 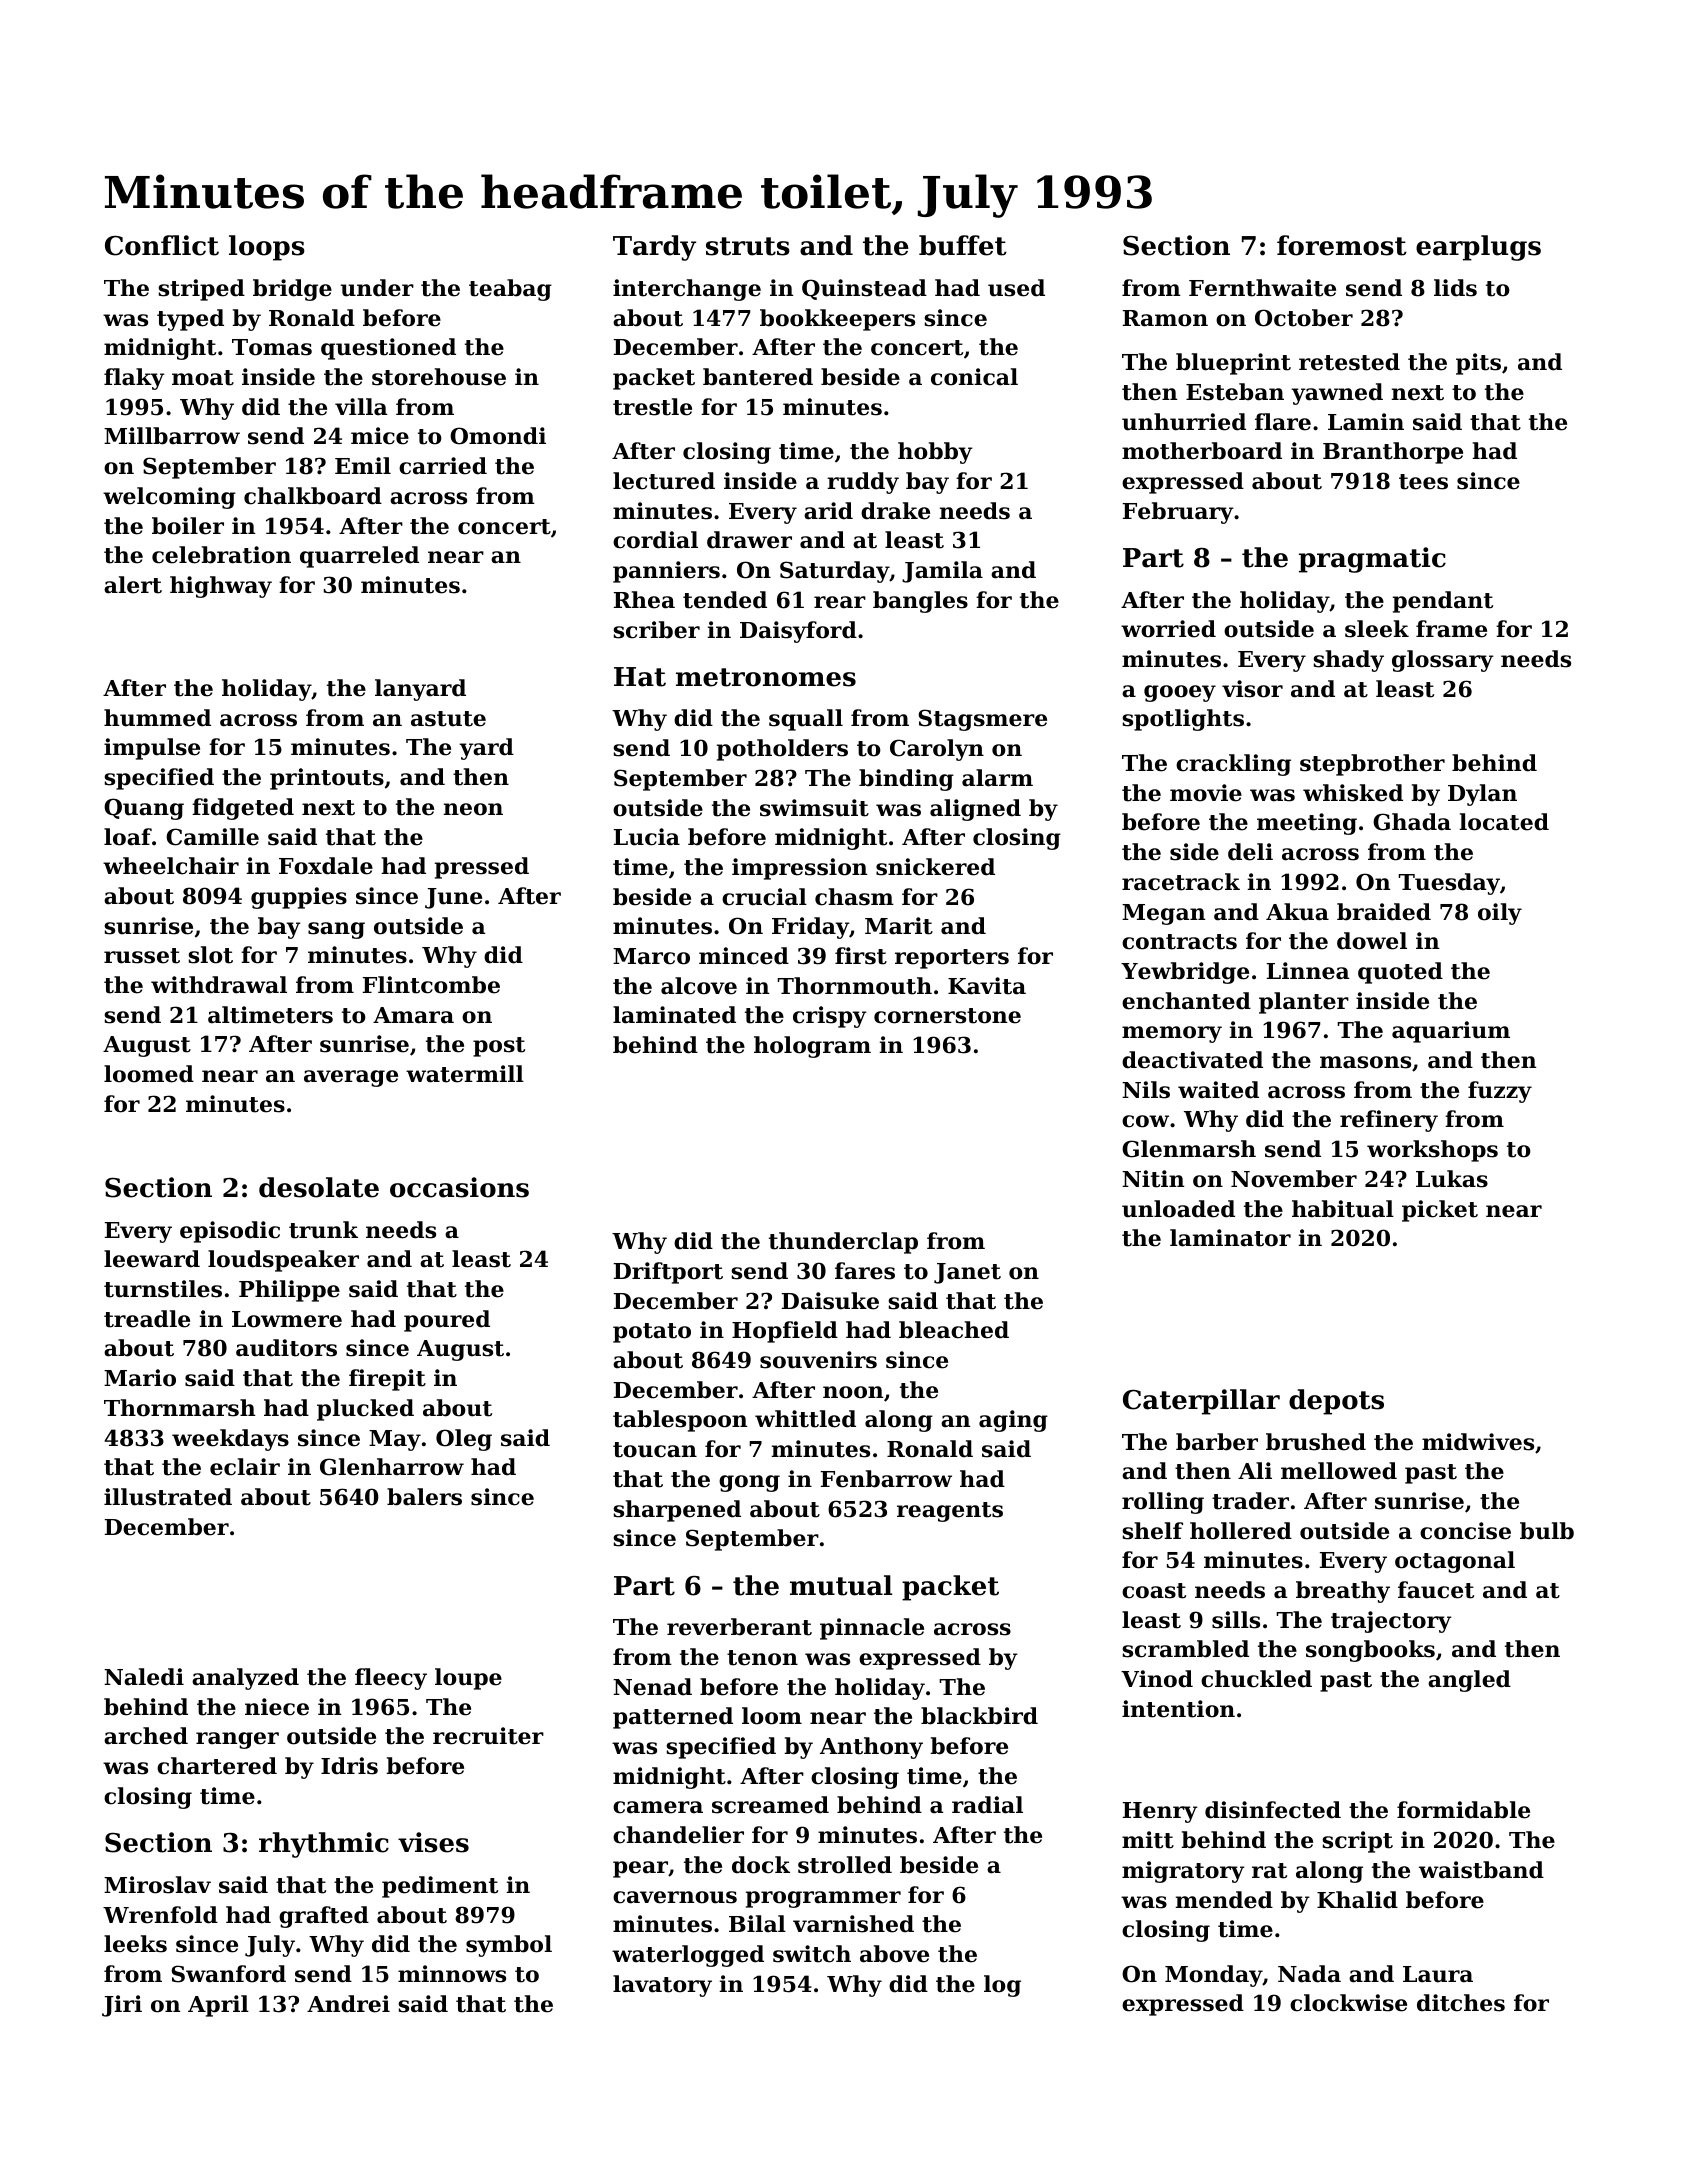 What do you see at coordinates (963, 245) in the image?
I see `buffet` at bounding box center [963, 245].
